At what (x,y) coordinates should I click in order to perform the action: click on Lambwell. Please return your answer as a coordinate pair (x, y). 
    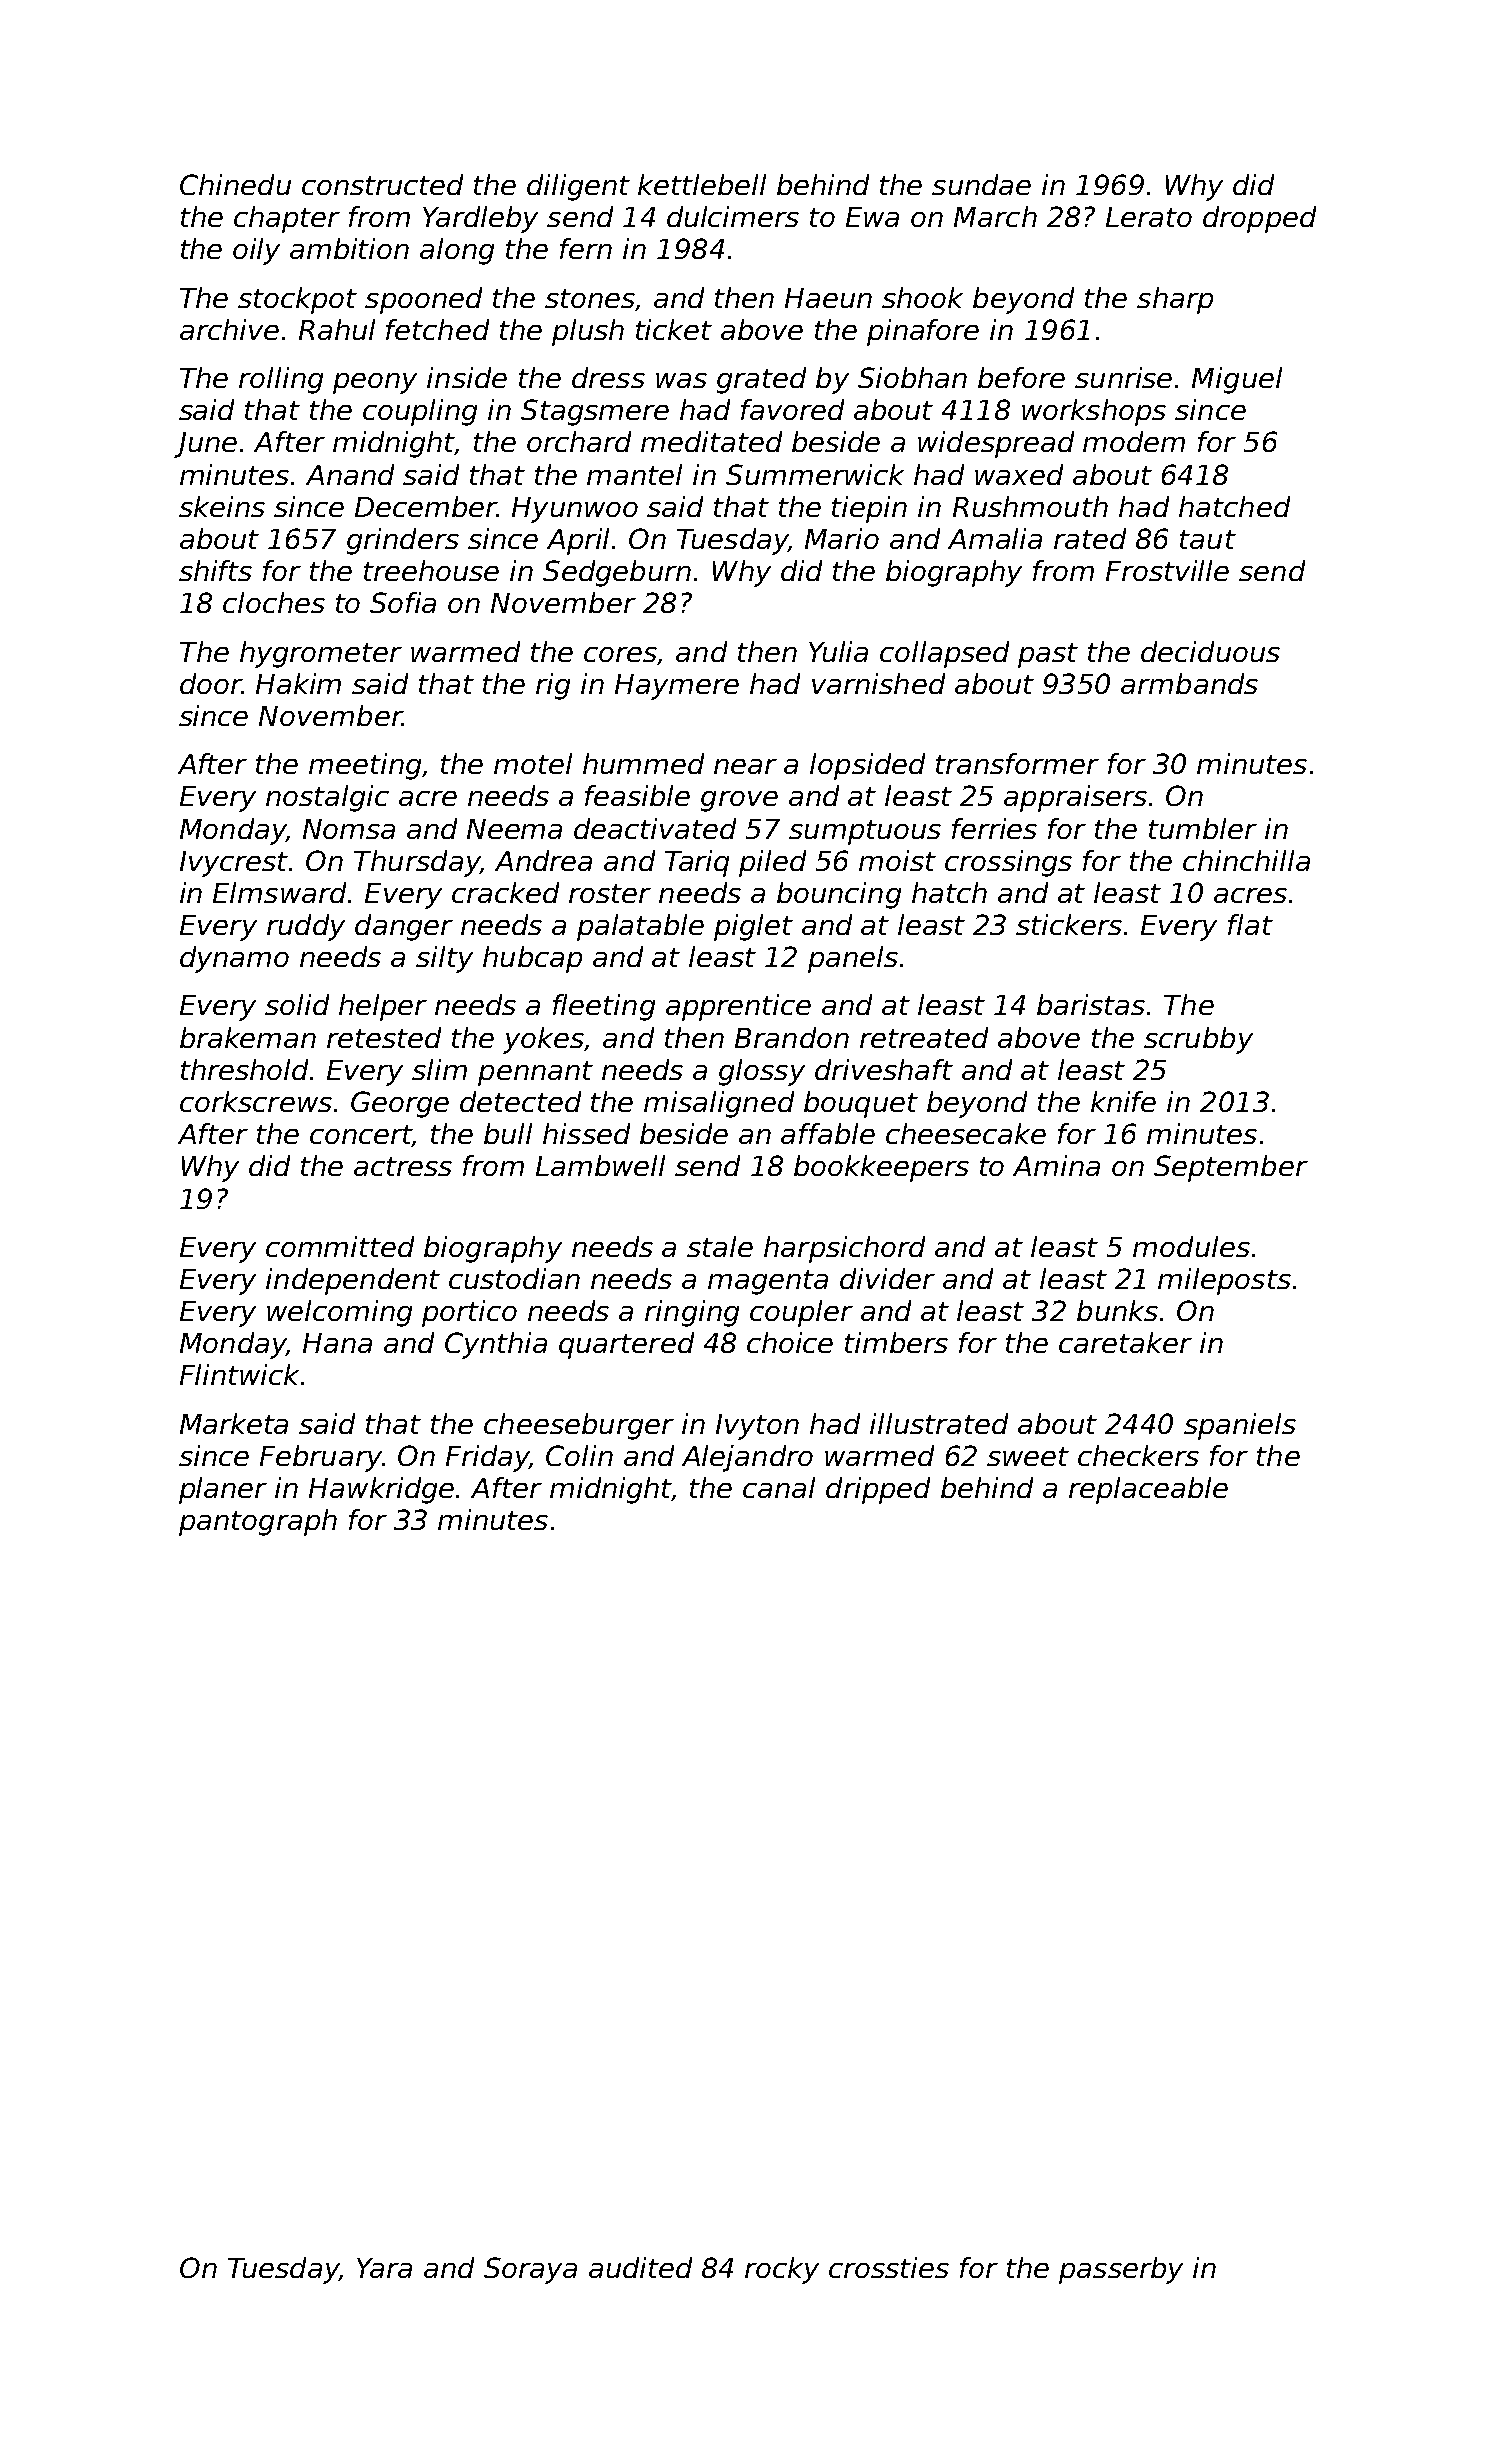
    Looking at the image, I should click on (600, 1165).
